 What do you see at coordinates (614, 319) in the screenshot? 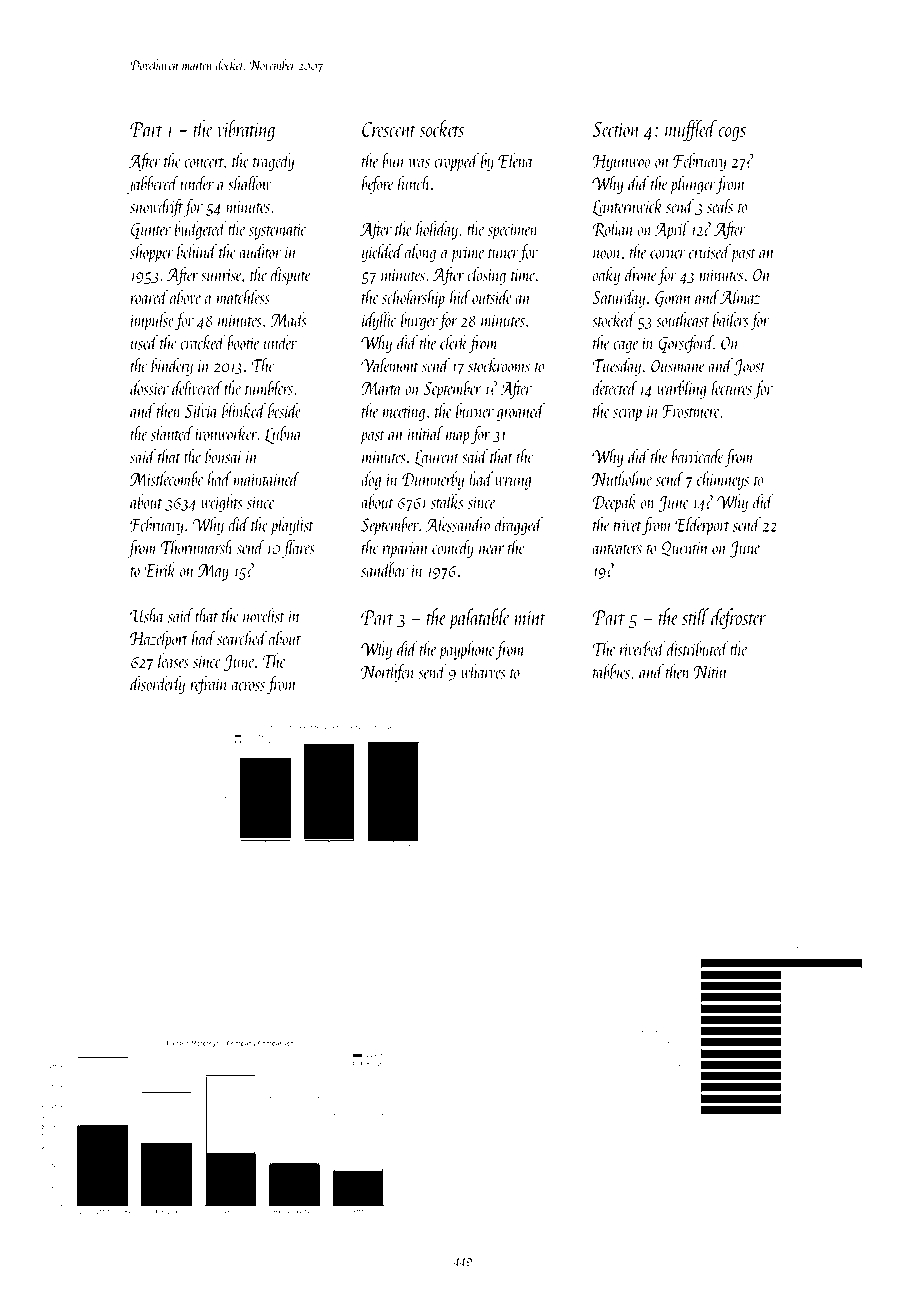
I see `stocked` at bounding box center [614, 319].
